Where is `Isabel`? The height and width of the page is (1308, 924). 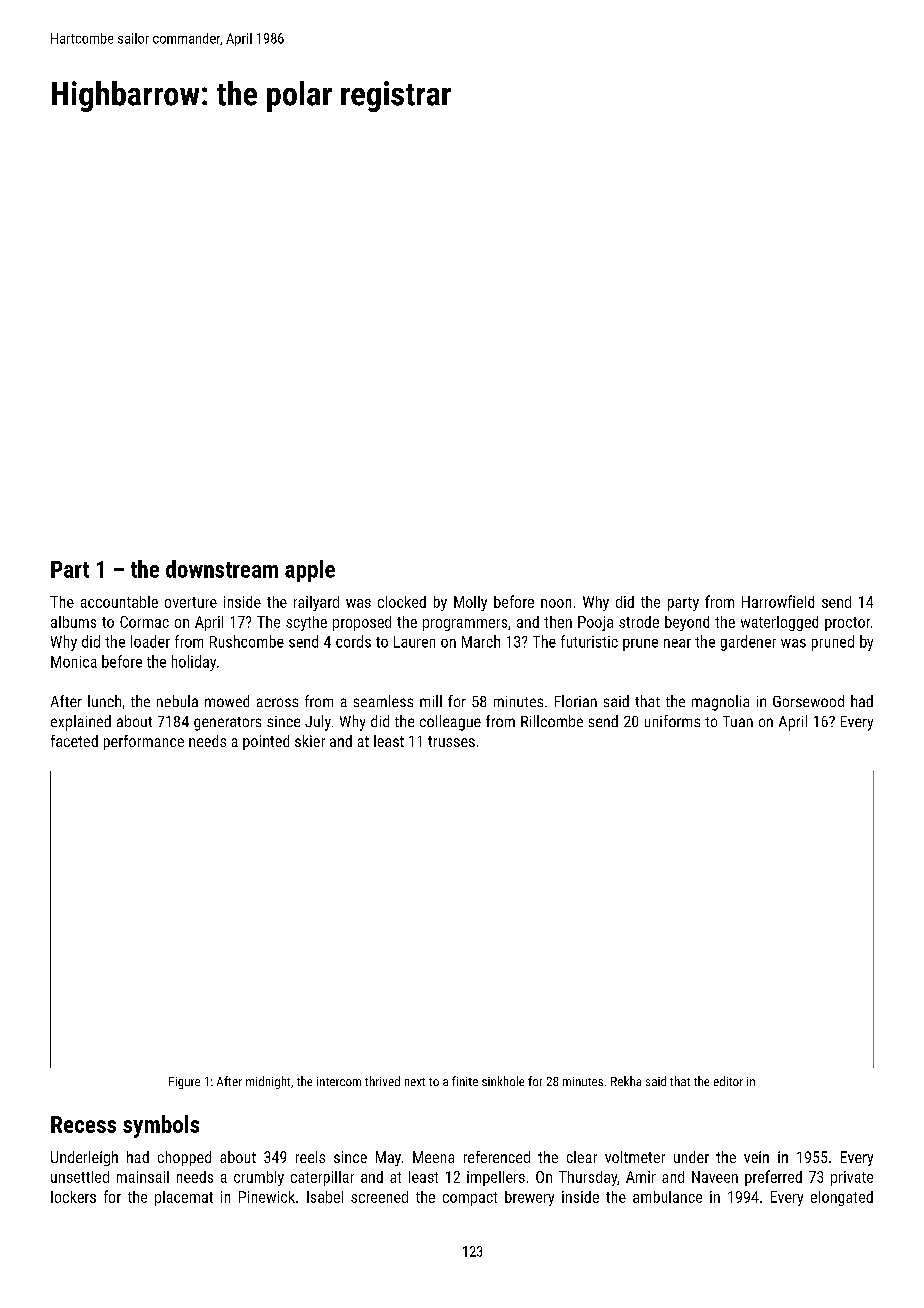 Isabel is located at coordinates (325, 1197).
